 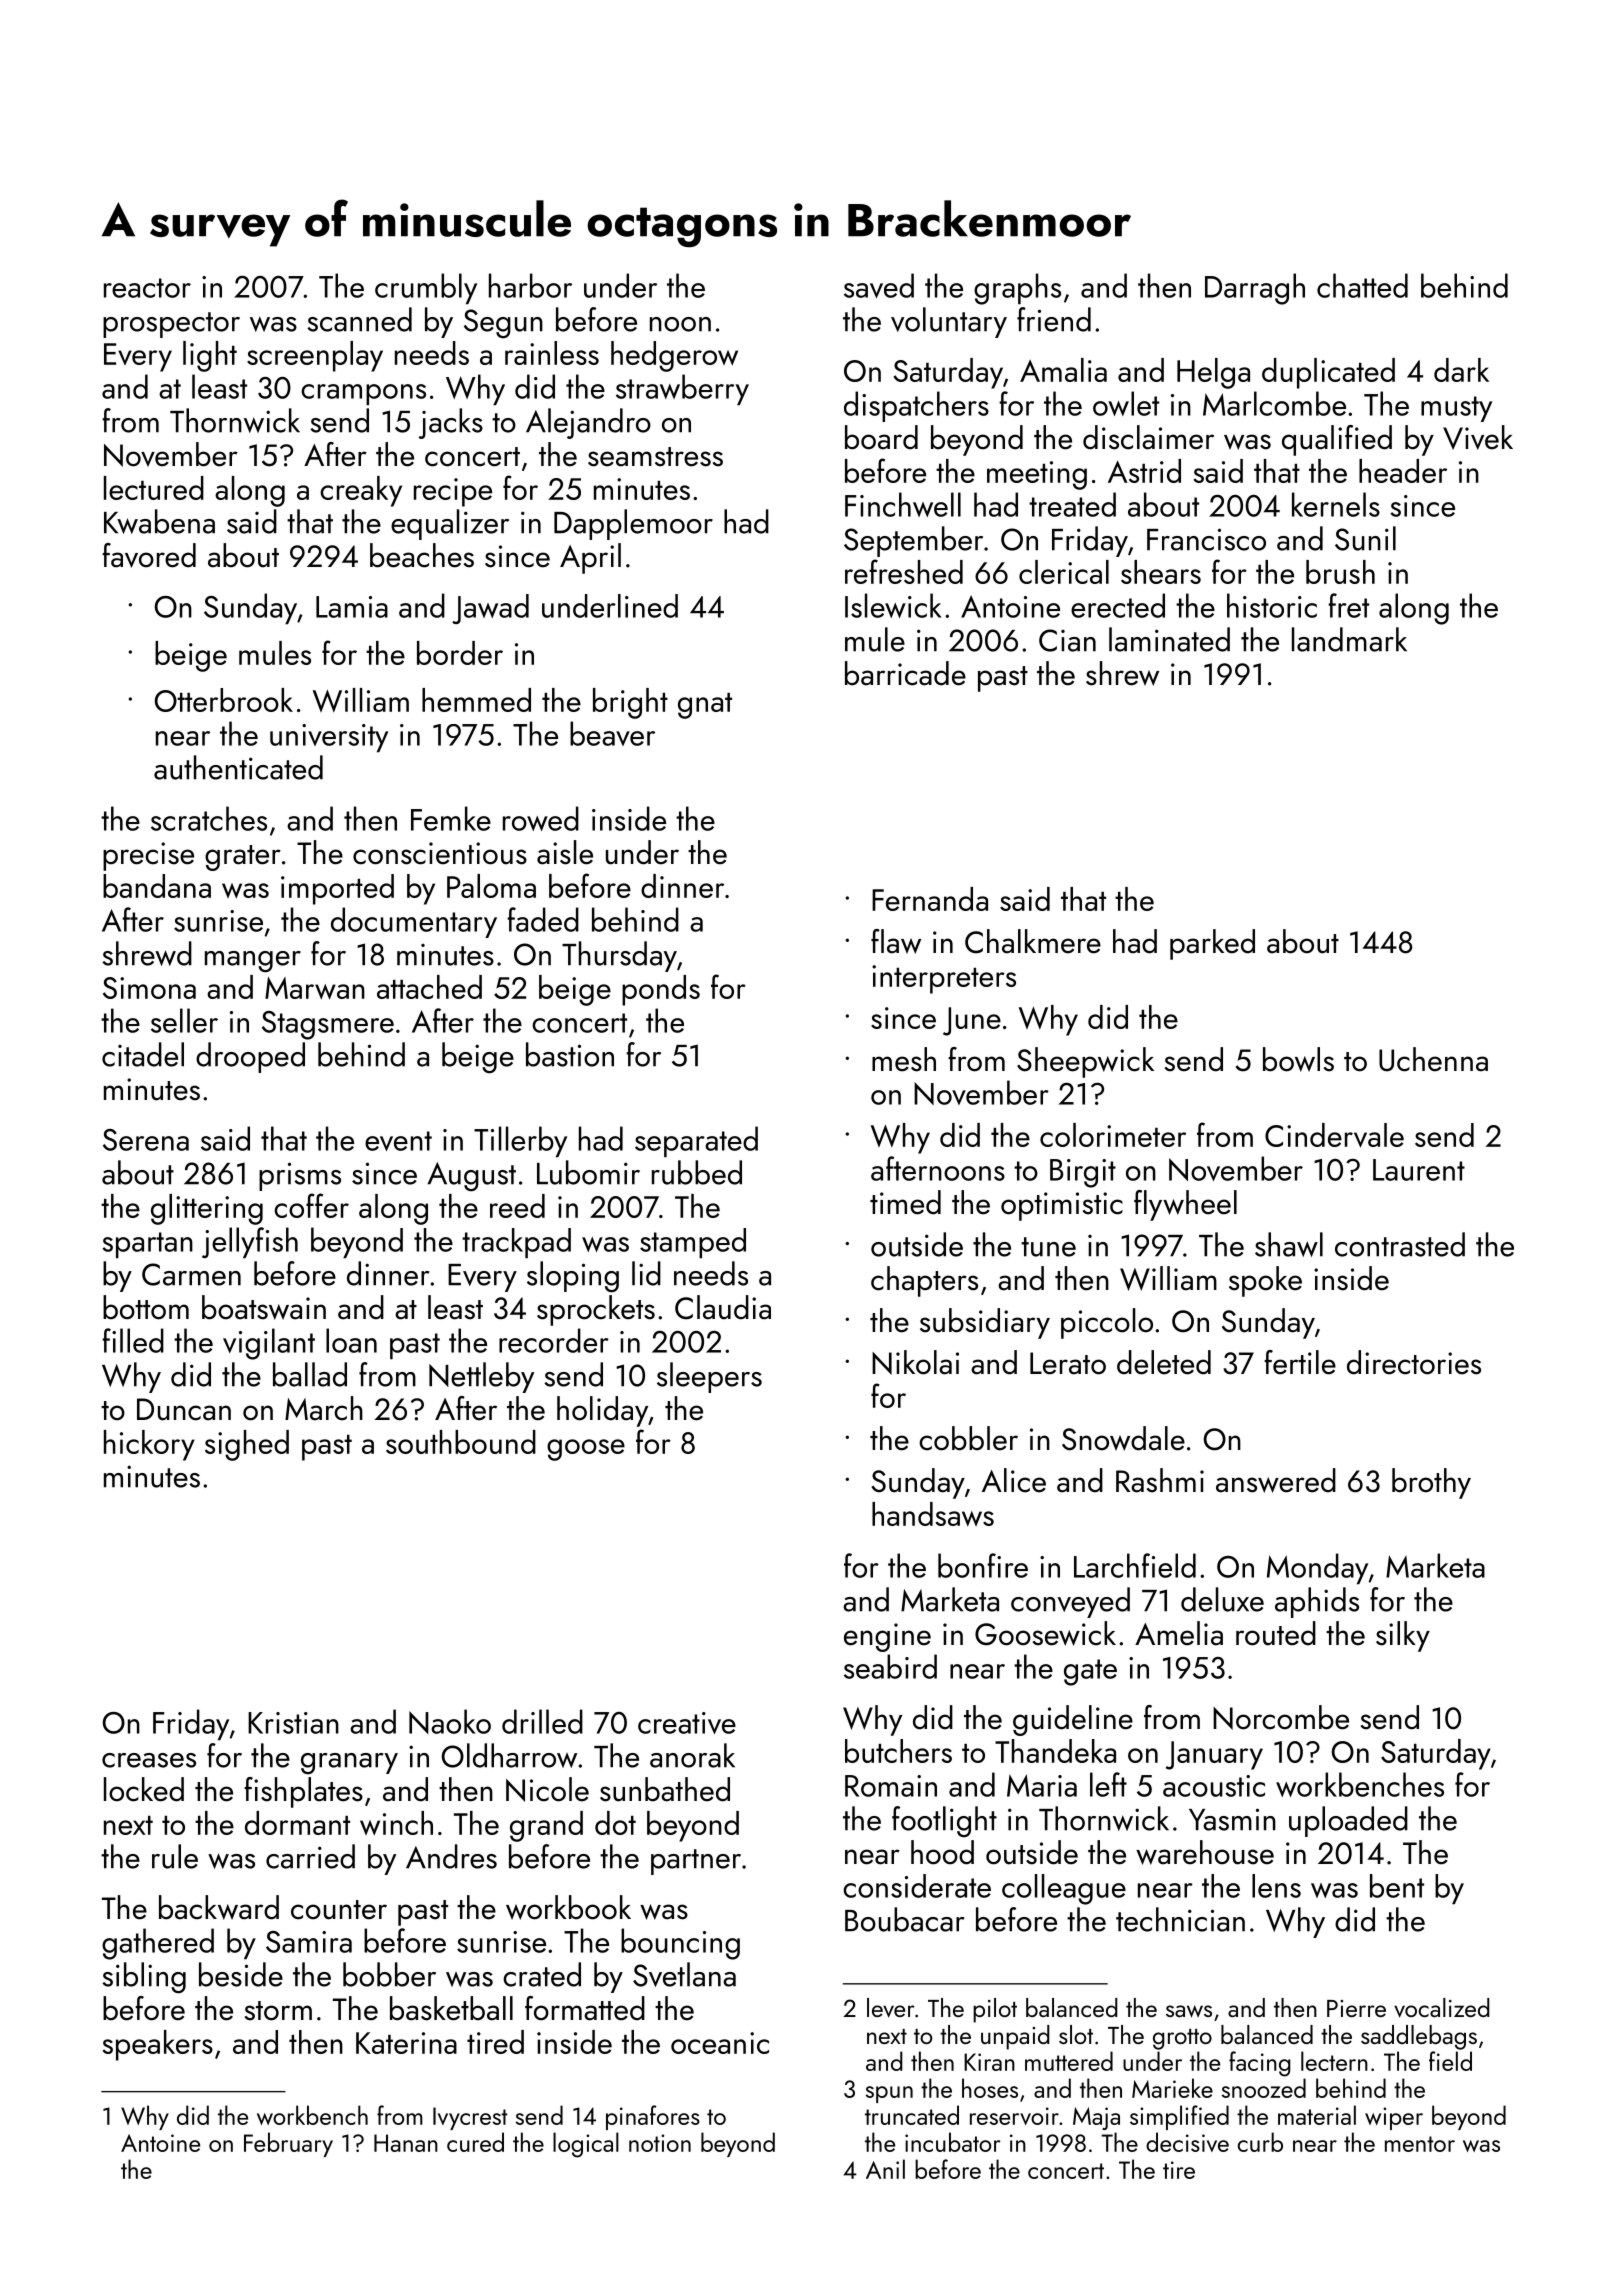 I want to click on parked, so click(x=1212, y=944).
